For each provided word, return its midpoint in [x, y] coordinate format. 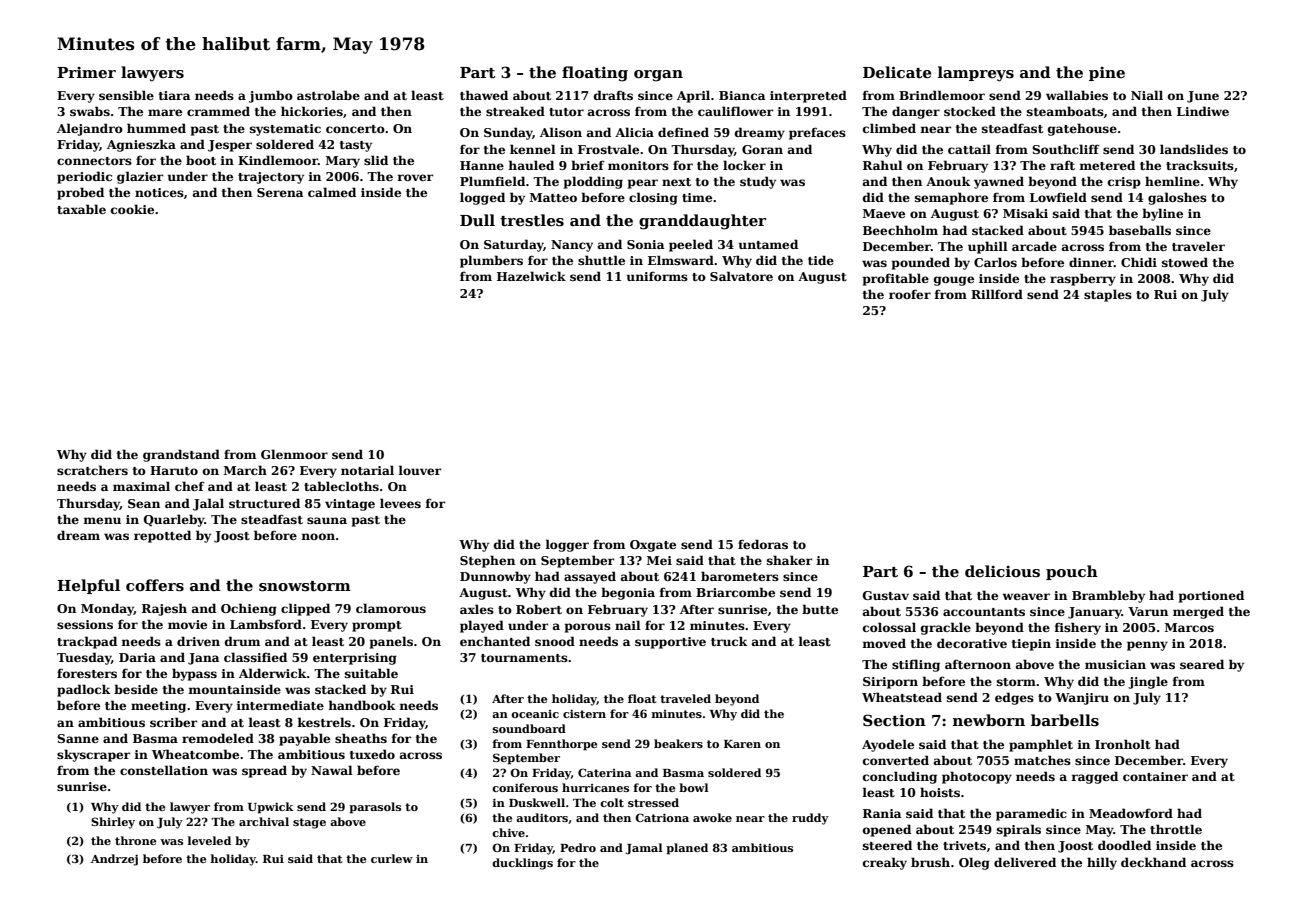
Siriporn [890, 683]
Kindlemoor [278, 160]
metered [1107, 165]
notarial [367, 470]
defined [683, 132]
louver [420, 470]
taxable [81, 209]
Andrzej [114, 860]
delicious [1002, 571]
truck [729, 641]
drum [242, 641]
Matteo [553, 197]
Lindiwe [1203, 111]
